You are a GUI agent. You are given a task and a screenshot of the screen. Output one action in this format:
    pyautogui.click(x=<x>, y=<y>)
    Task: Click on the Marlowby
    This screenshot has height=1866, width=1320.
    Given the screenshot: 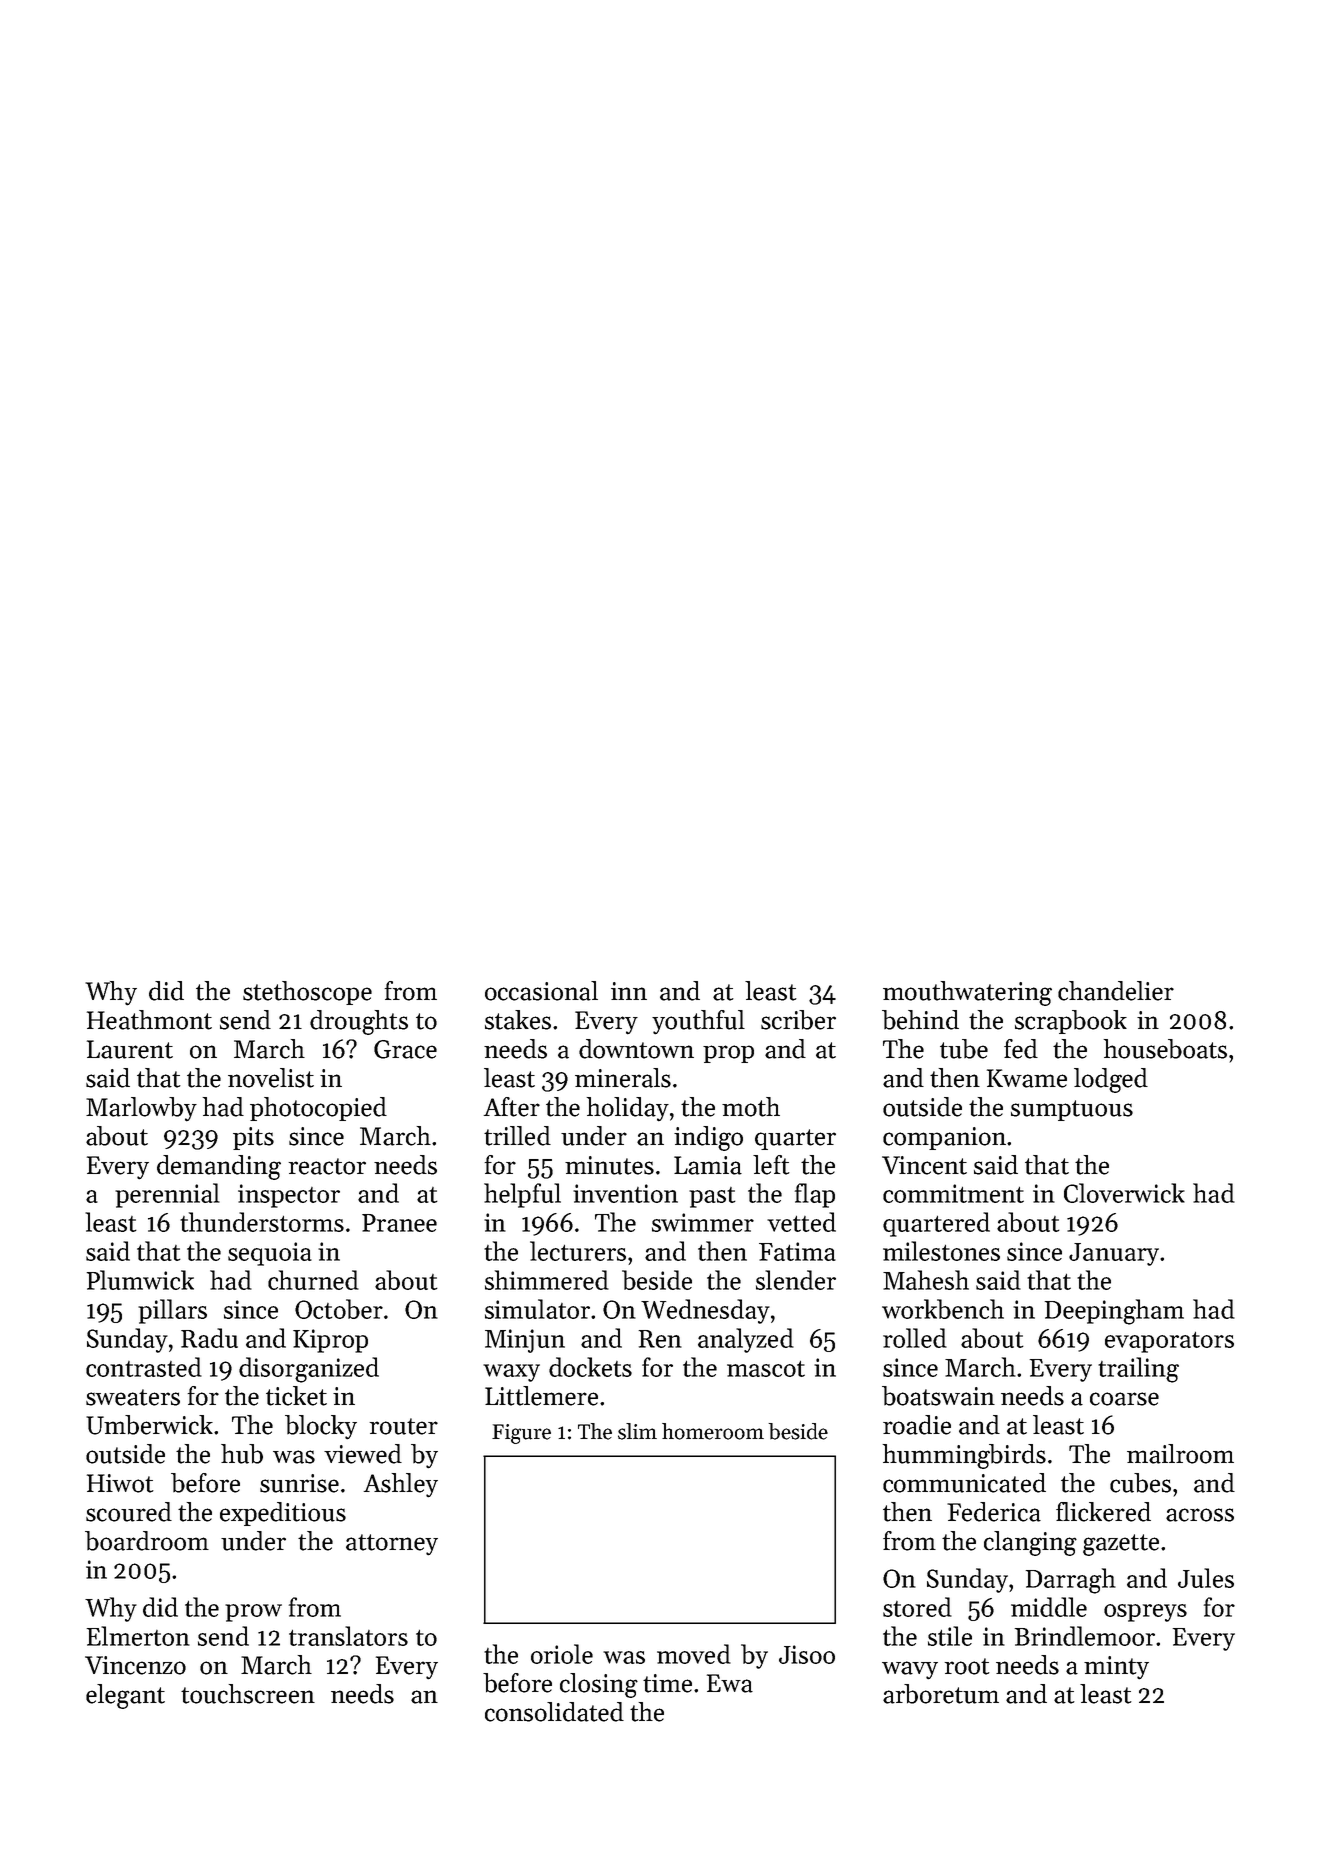 What is the action you would take?
    pyautogui.click(x=141, y=1109)
